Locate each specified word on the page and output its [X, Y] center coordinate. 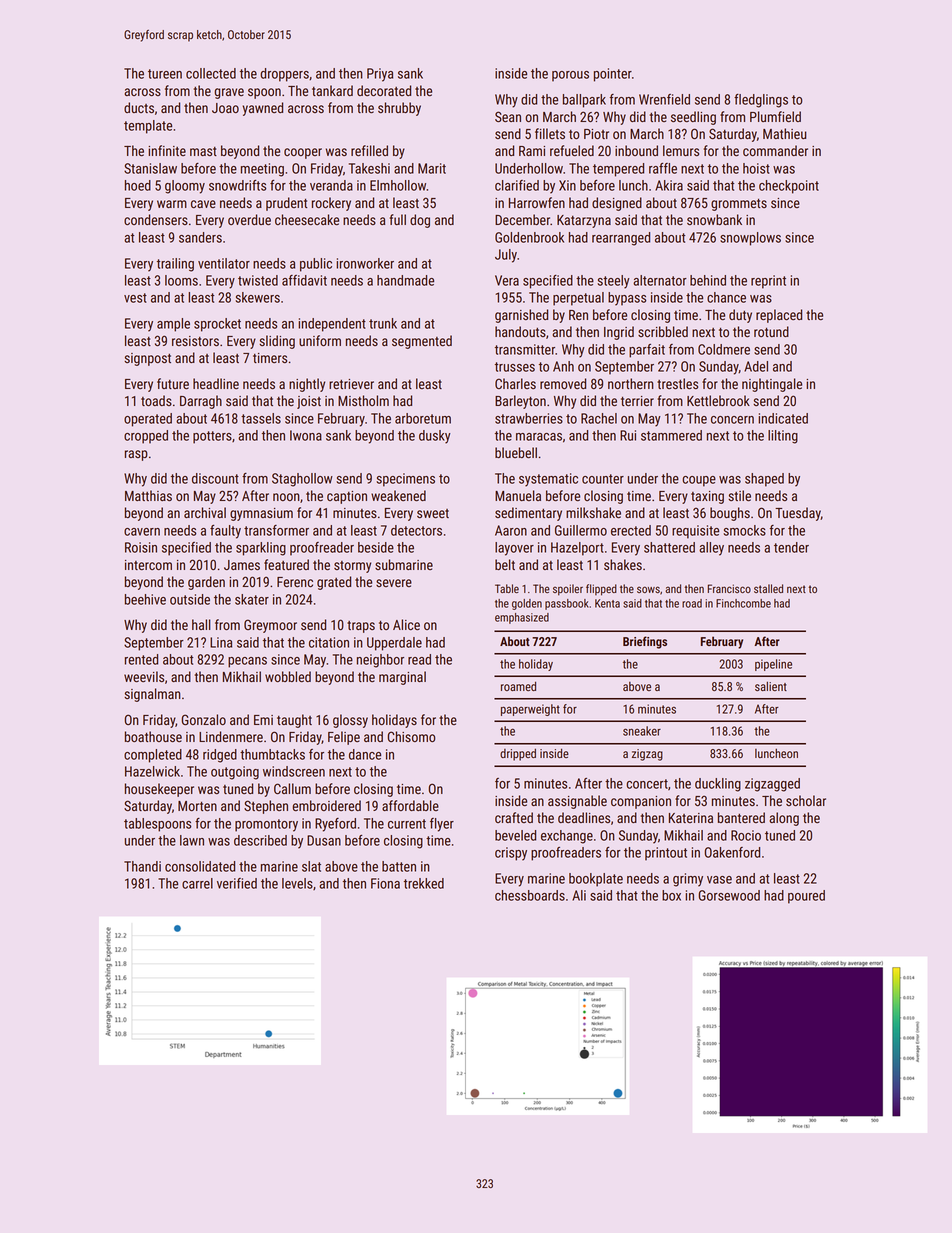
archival [205, 512]
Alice [406, 624]
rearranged [621, 239]
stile [739, 495]
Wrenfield [664, 99]
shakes [623, 564]
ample [173, 325]
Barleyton [520, 402]
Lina [221, 642]
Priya [380, 75]
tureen [165, 74]
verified [237, 883]
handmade [405, 280]
